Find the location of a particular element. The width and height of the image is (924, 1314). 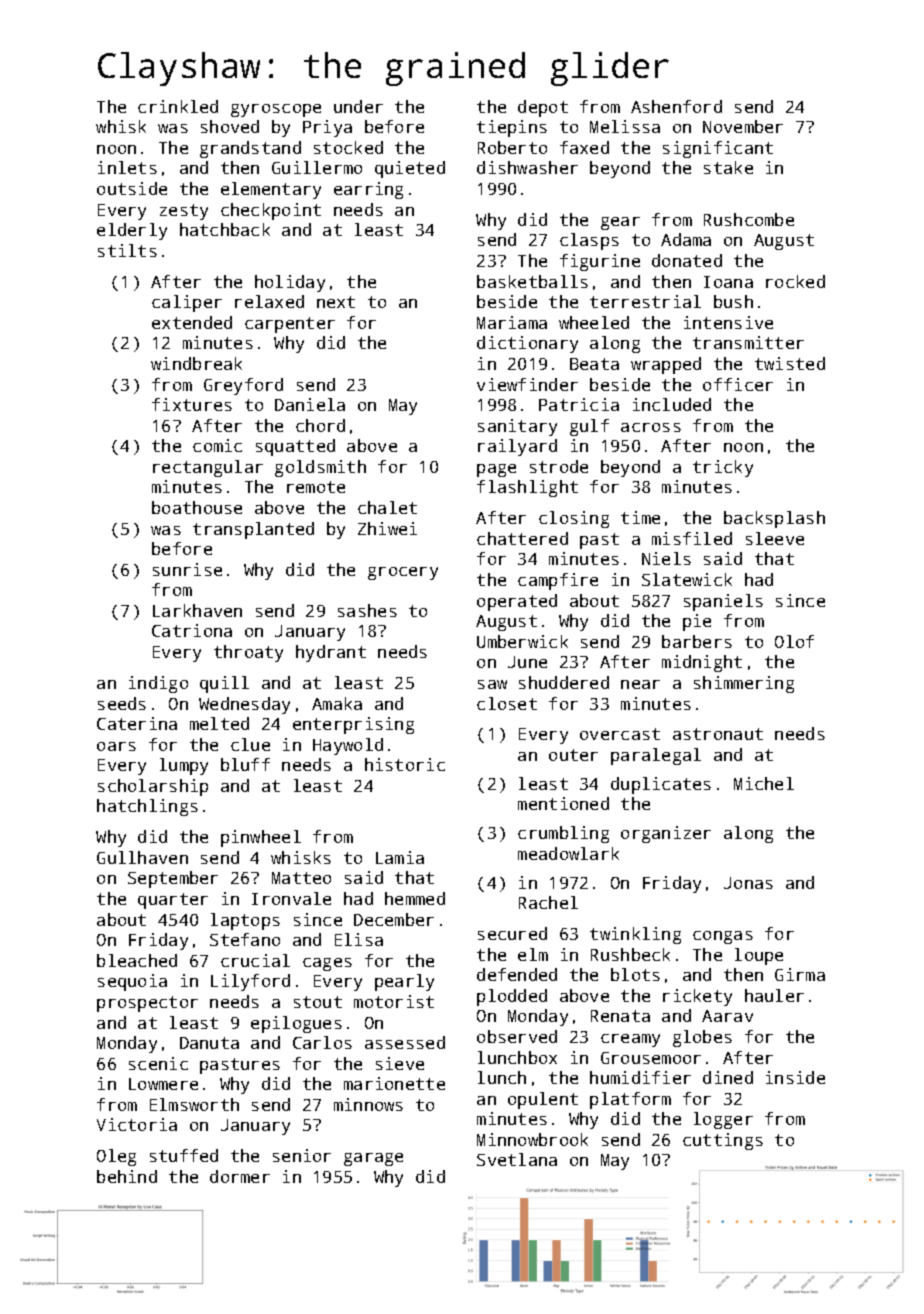

cuttings is located at coordinates (723, 1141).
